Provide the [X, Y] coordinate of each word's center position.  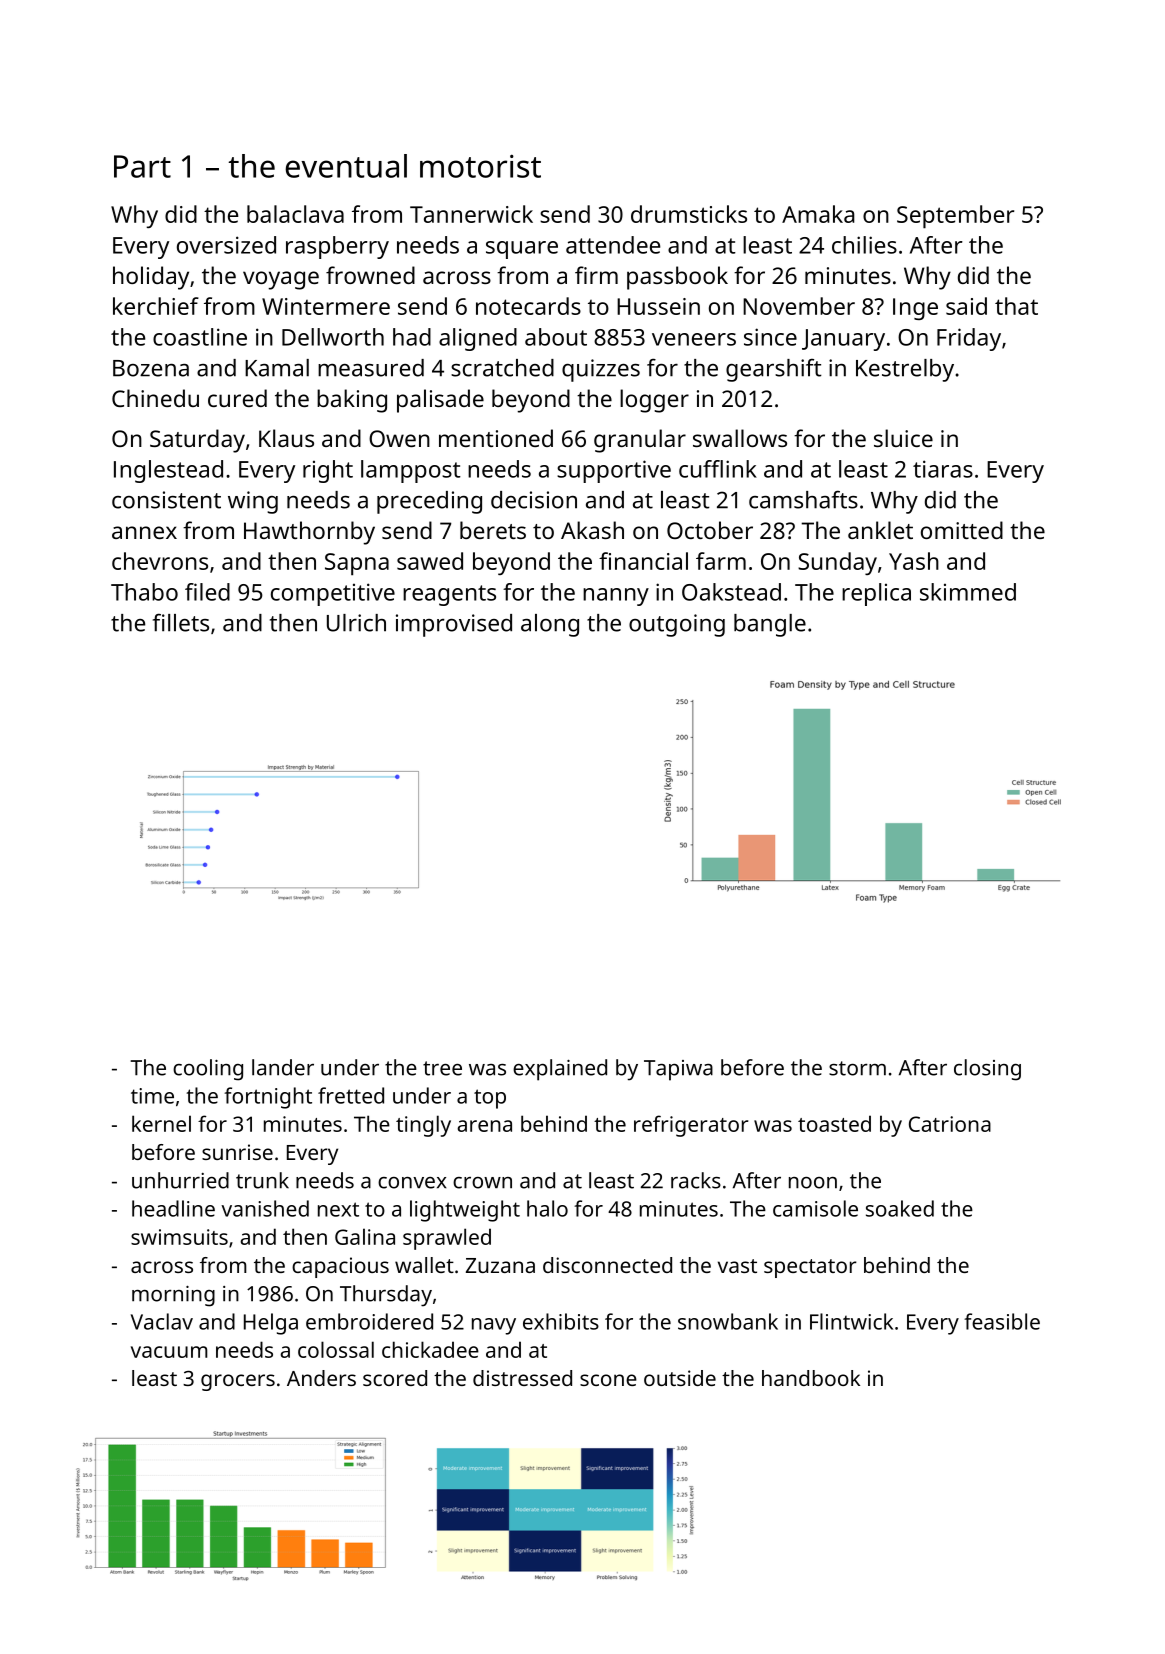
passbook [677, 278]
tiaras [943, 469]
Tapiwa [678, 1070]
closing [987, 1070]
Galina [365, 1236]
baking [352, 401]
